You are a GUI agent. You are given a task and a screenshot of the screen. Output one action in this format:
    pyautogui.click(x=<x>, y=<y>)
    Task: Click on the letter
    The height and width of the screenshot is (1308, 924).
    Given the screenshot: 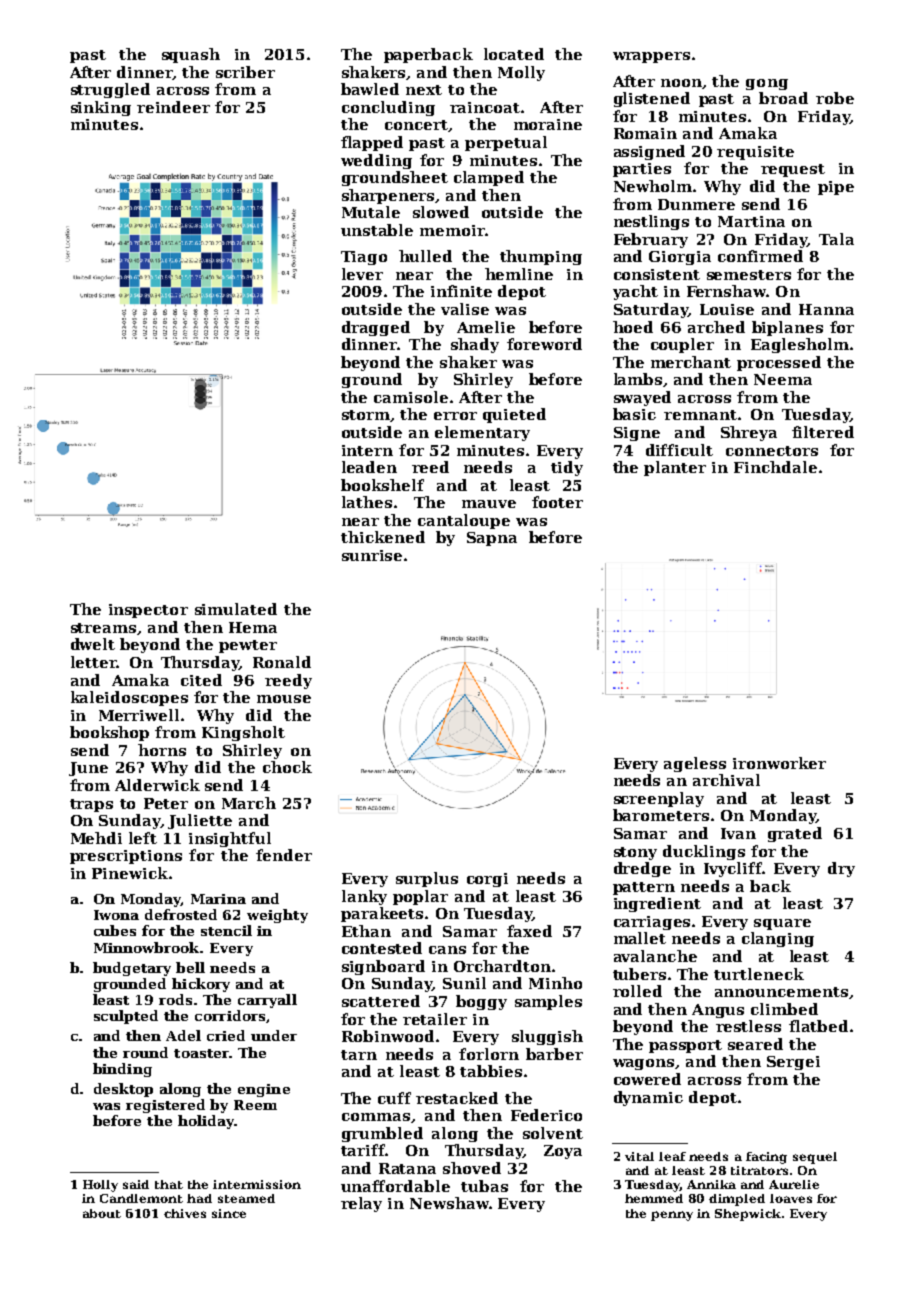 What is the action you would take?
    pyautogui.click(x=94, y=662)
